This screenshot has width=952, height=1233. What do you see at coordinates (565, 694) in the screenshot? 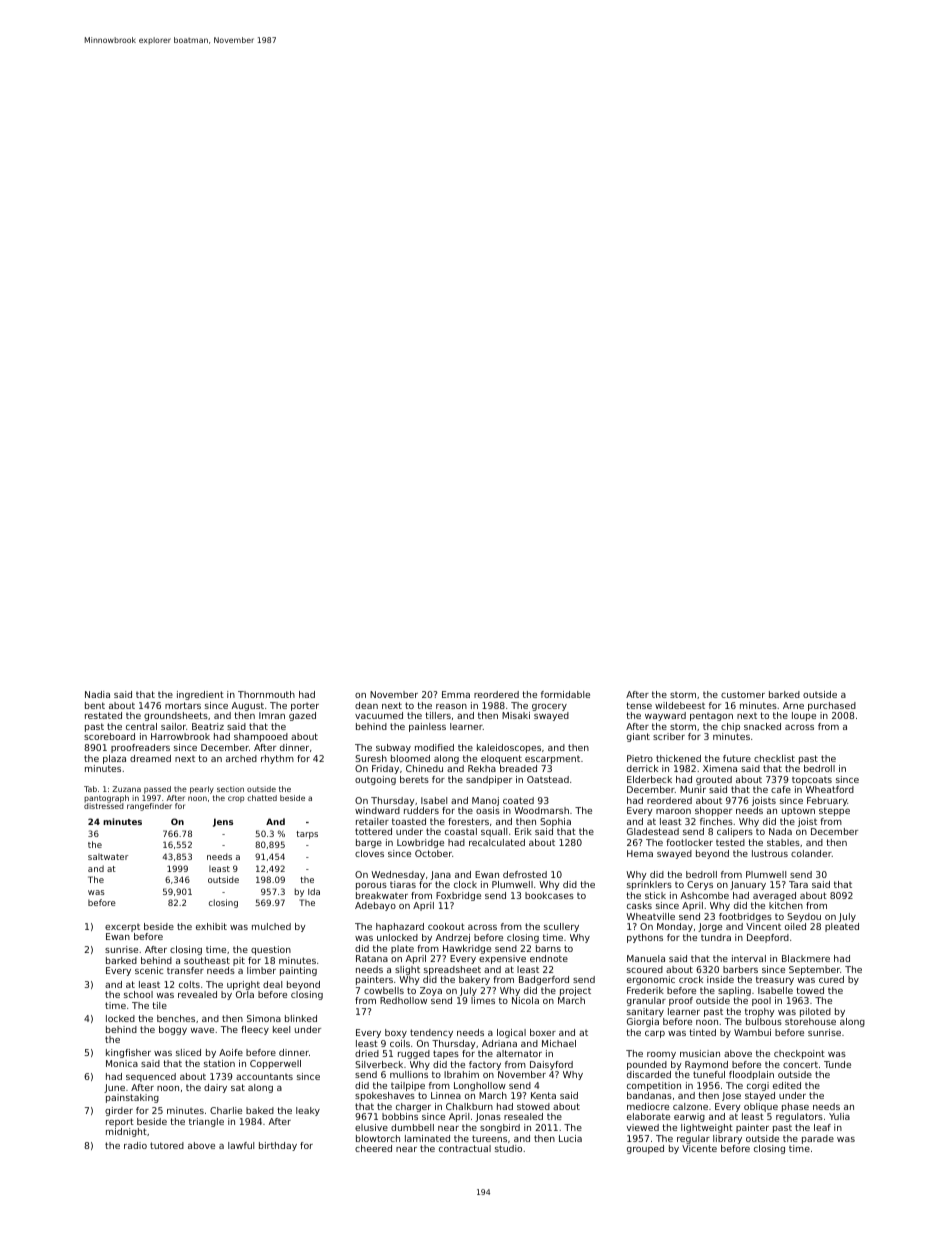
I see `formidable` at bounding box center [565, 694].
